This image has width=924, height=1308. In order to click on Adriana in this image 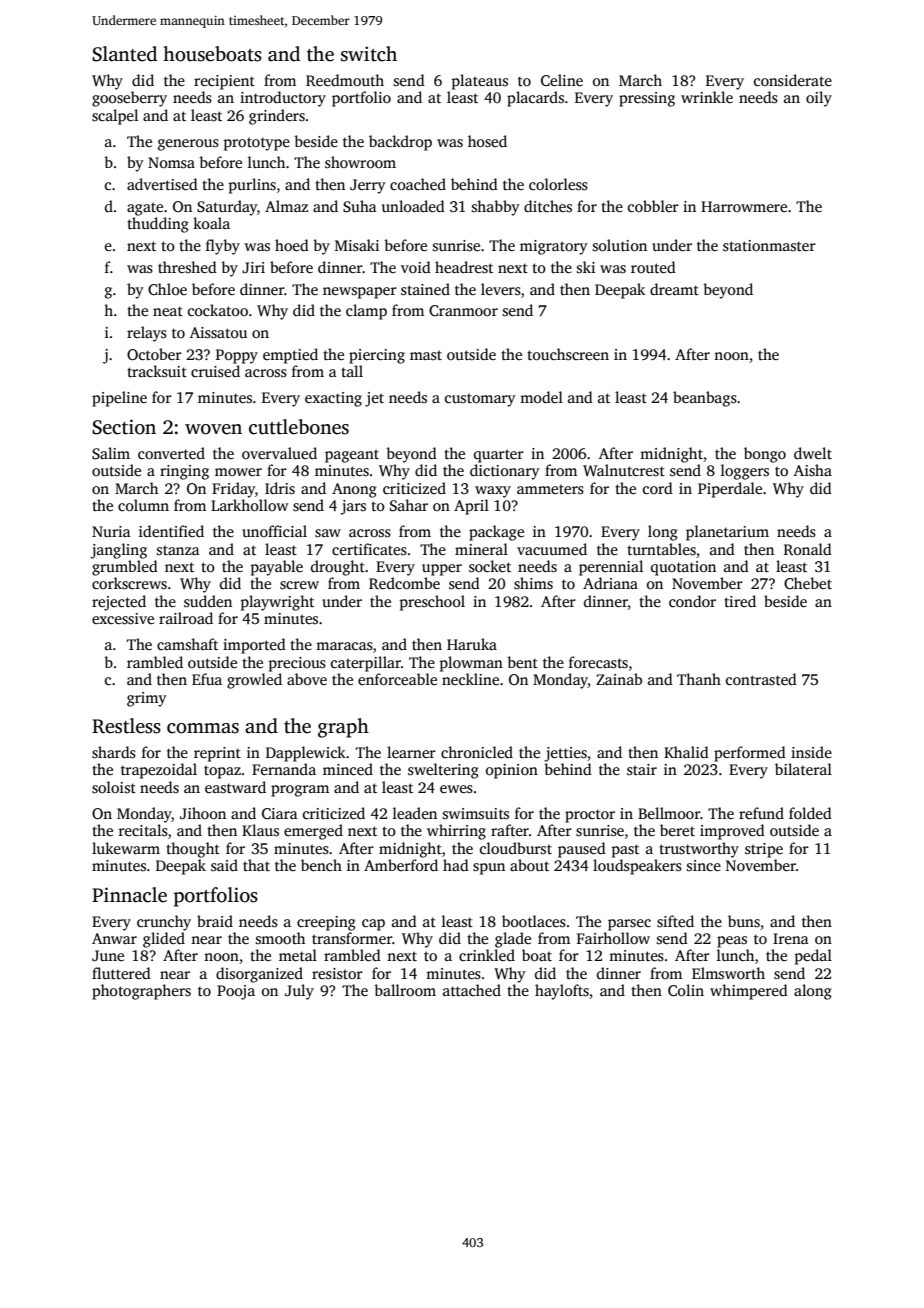, I will do `click(610, 583)`.
